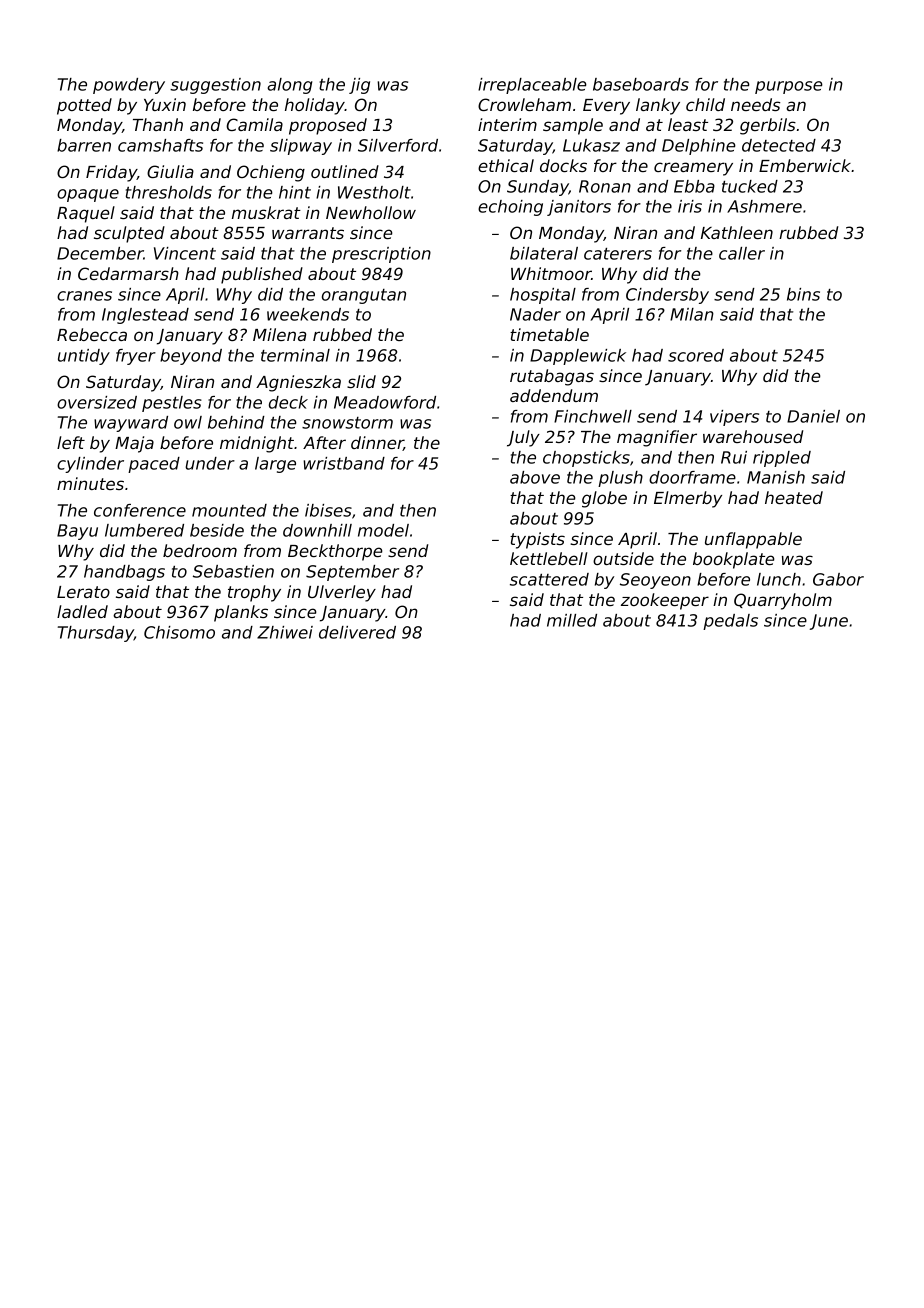  Describe the element at coordinates (84, 106) in the document. I see `potted` at that location.
